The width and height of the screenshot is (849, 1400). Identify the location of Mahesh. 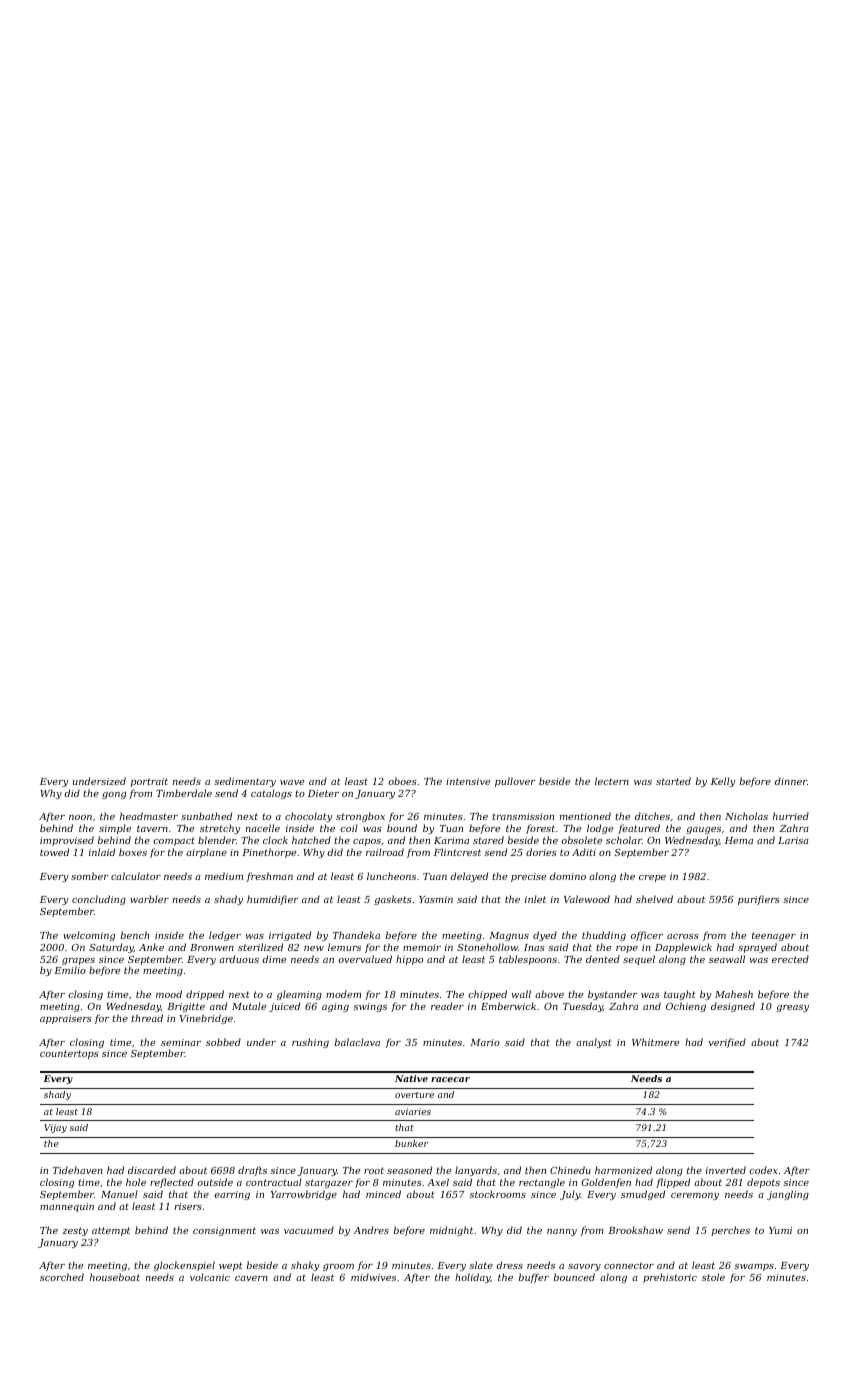
(734, 994).
